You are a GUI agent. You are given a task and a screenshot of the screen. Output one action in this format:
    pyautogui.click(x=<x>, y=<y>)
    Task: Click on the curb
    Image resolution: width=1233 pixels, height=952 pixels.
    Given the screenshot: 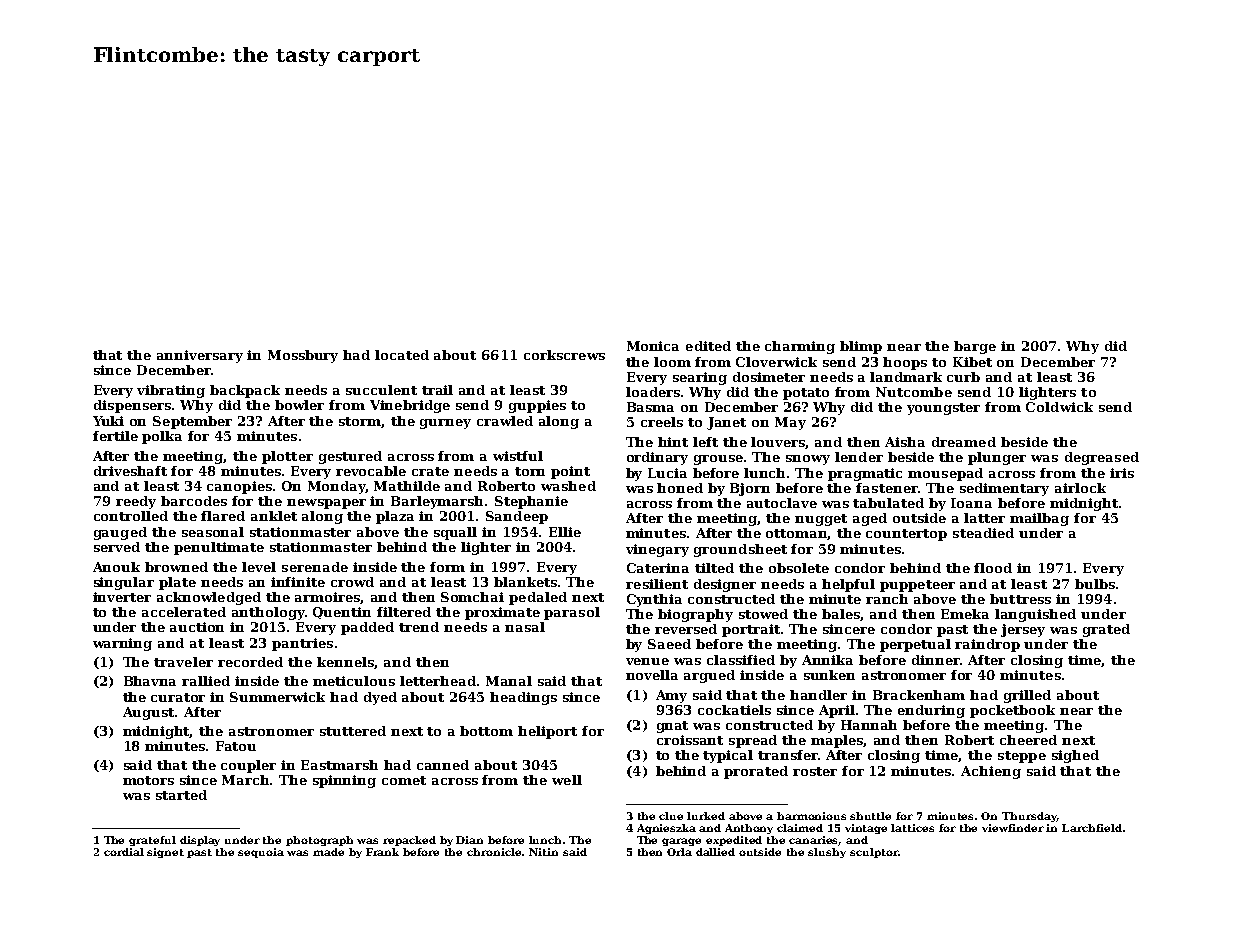 What is the action you would take?
    pyautogui.click(x=963, y=377)
